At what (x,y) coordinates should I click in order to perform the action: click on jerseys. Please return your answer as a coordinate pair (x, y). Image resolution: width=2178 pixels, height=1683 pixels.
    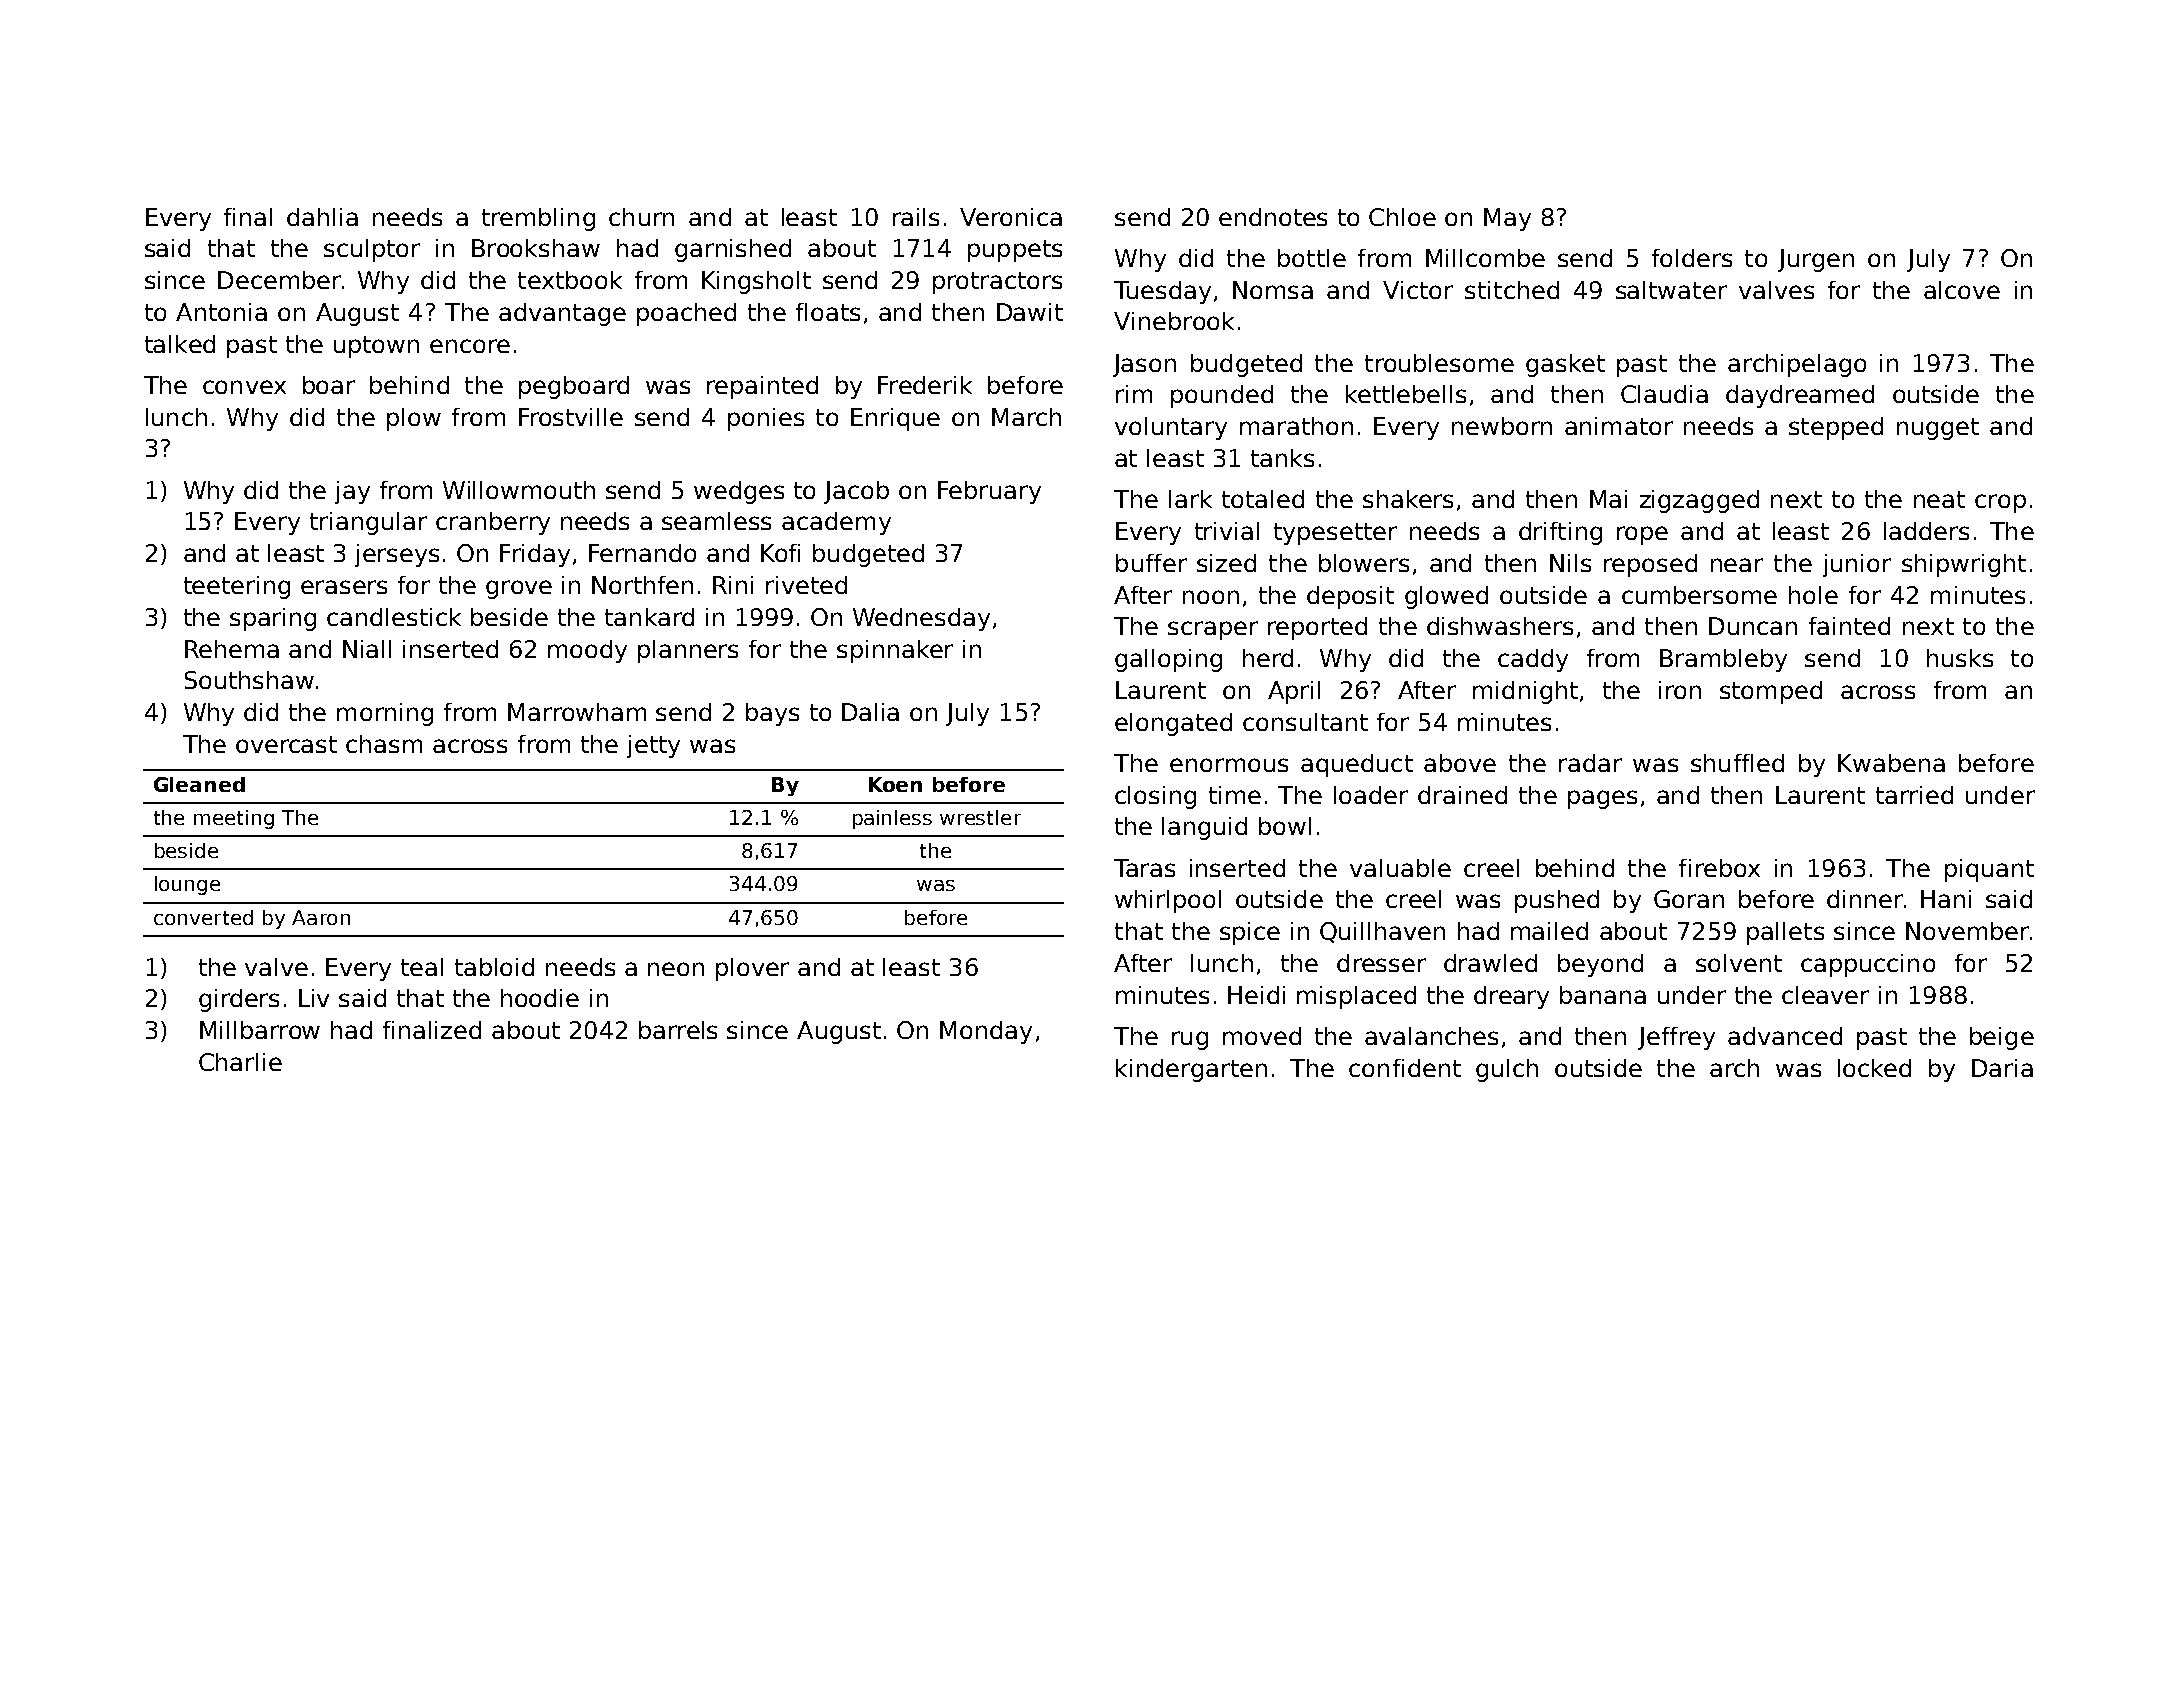
    Looking at the image, I should click on (397, 555).
